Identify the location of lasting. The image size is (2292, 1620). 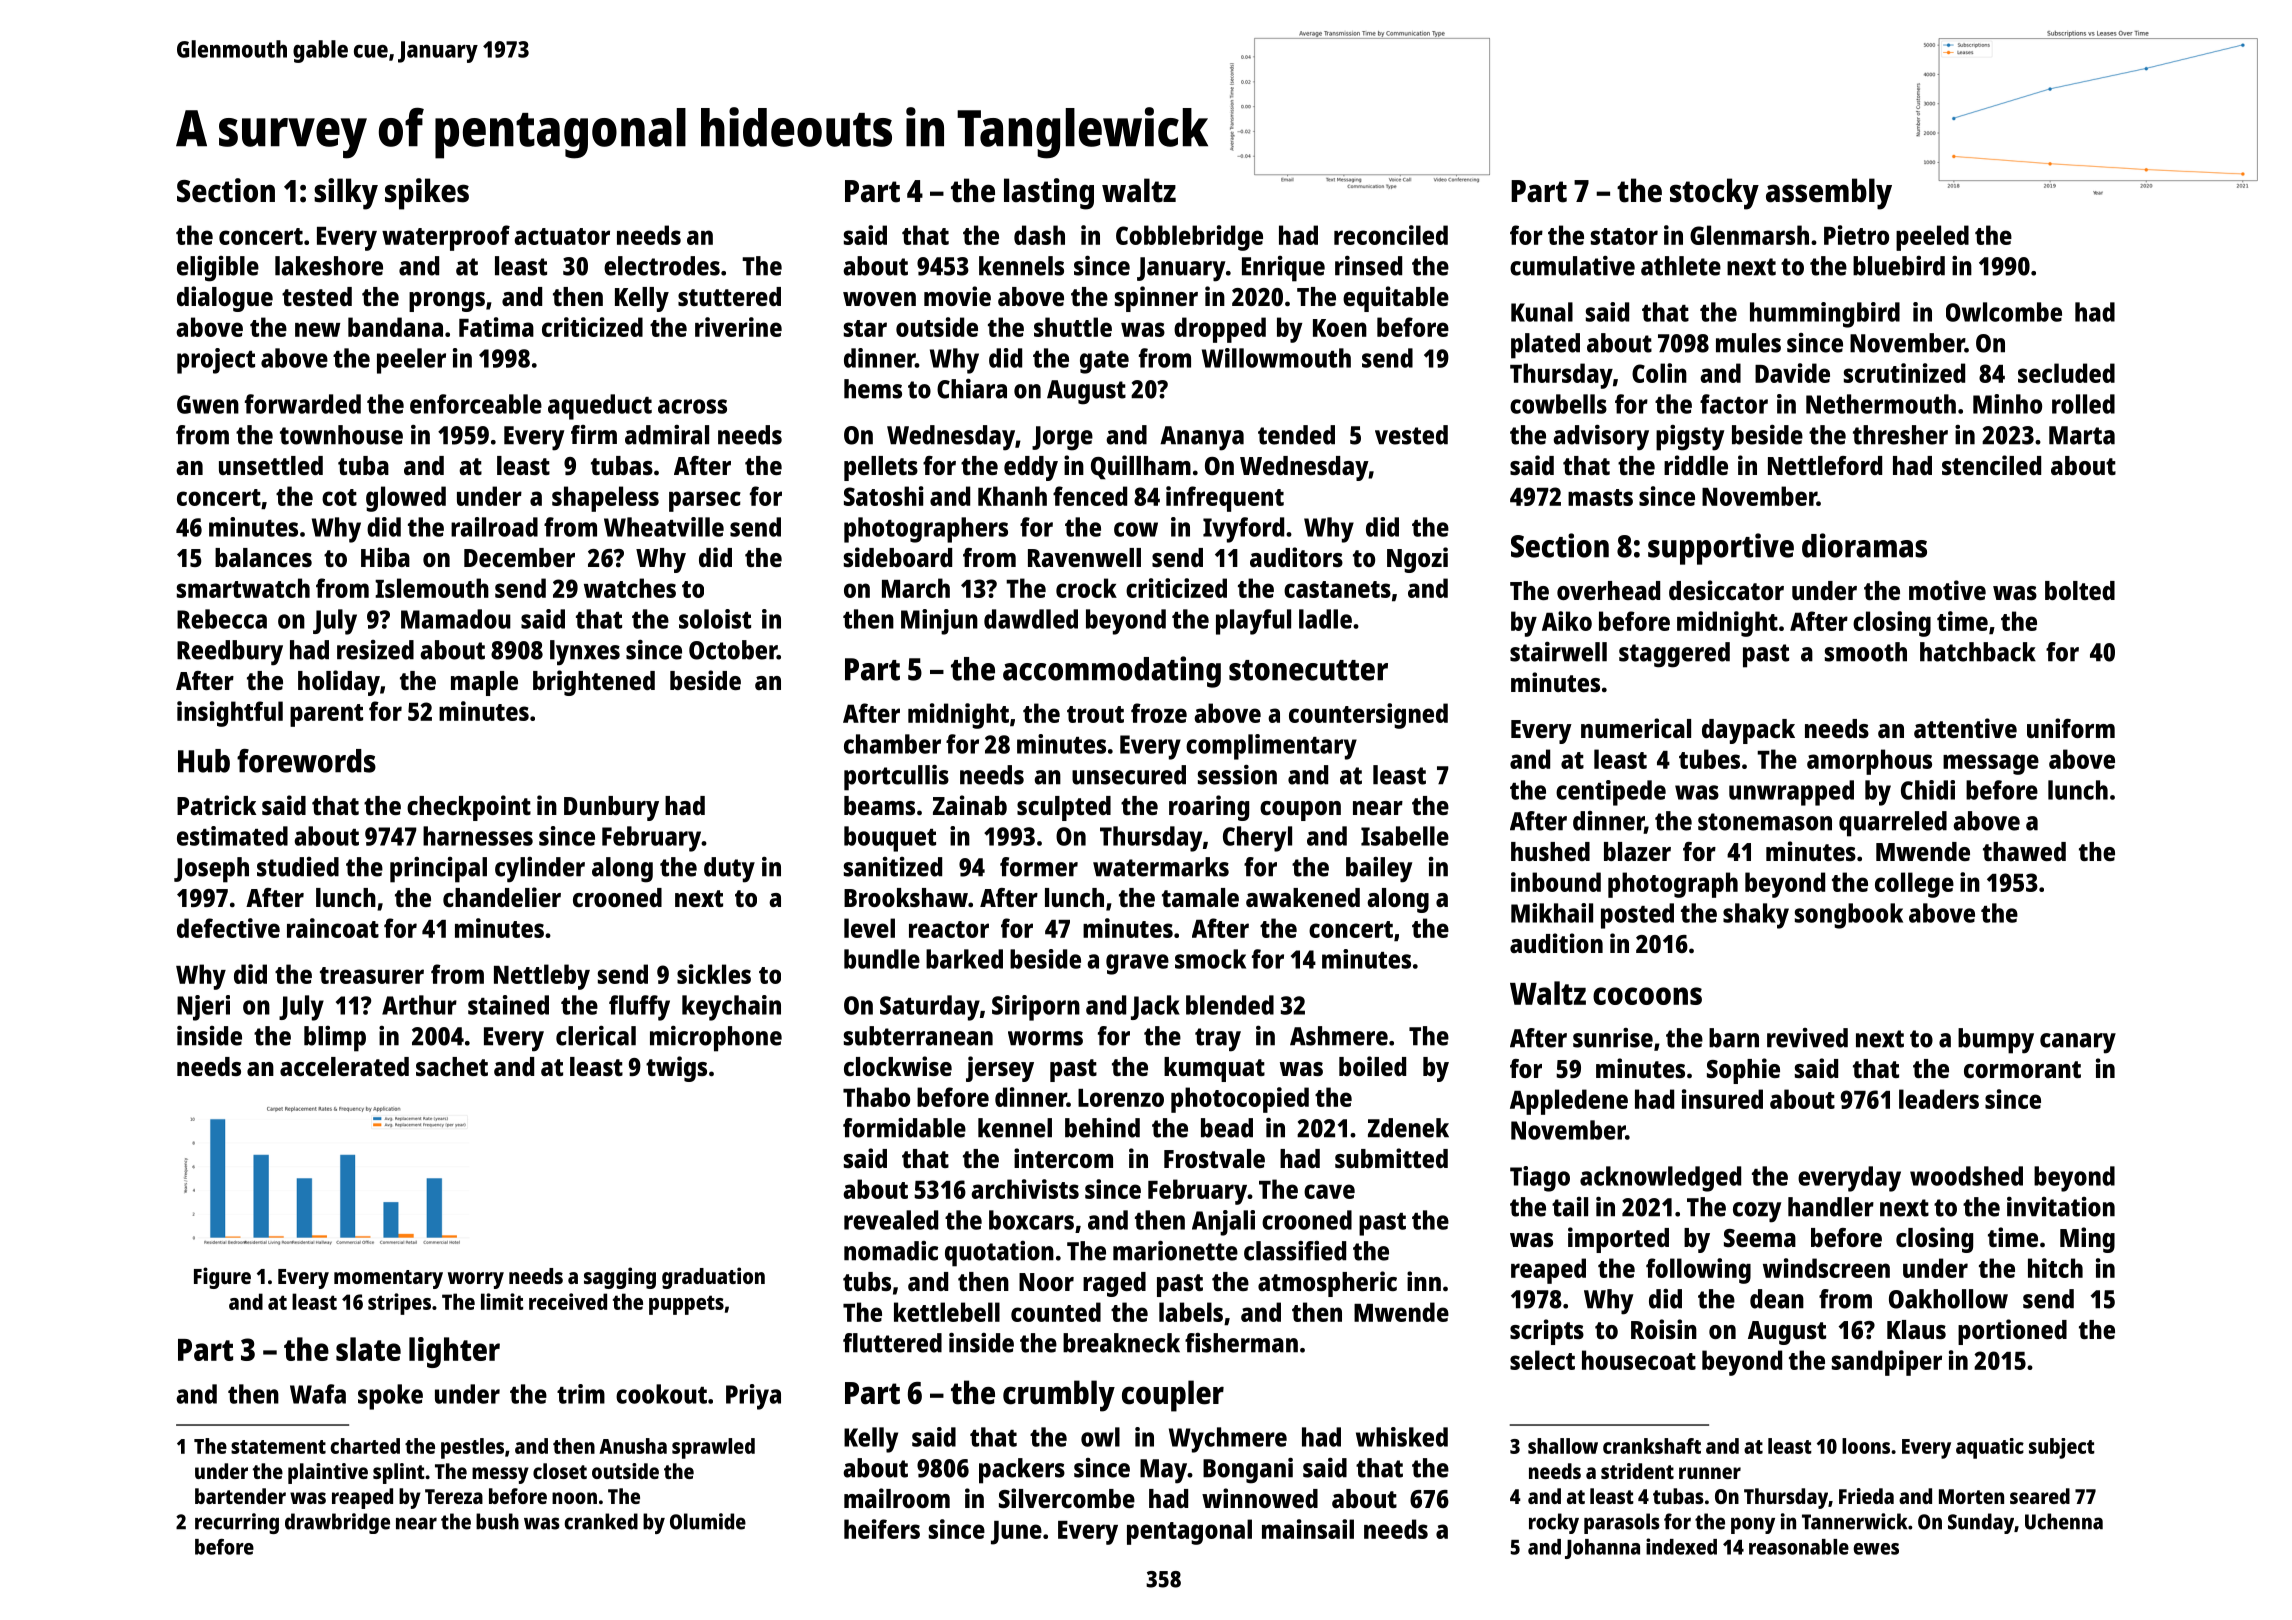
(1049, 194).
